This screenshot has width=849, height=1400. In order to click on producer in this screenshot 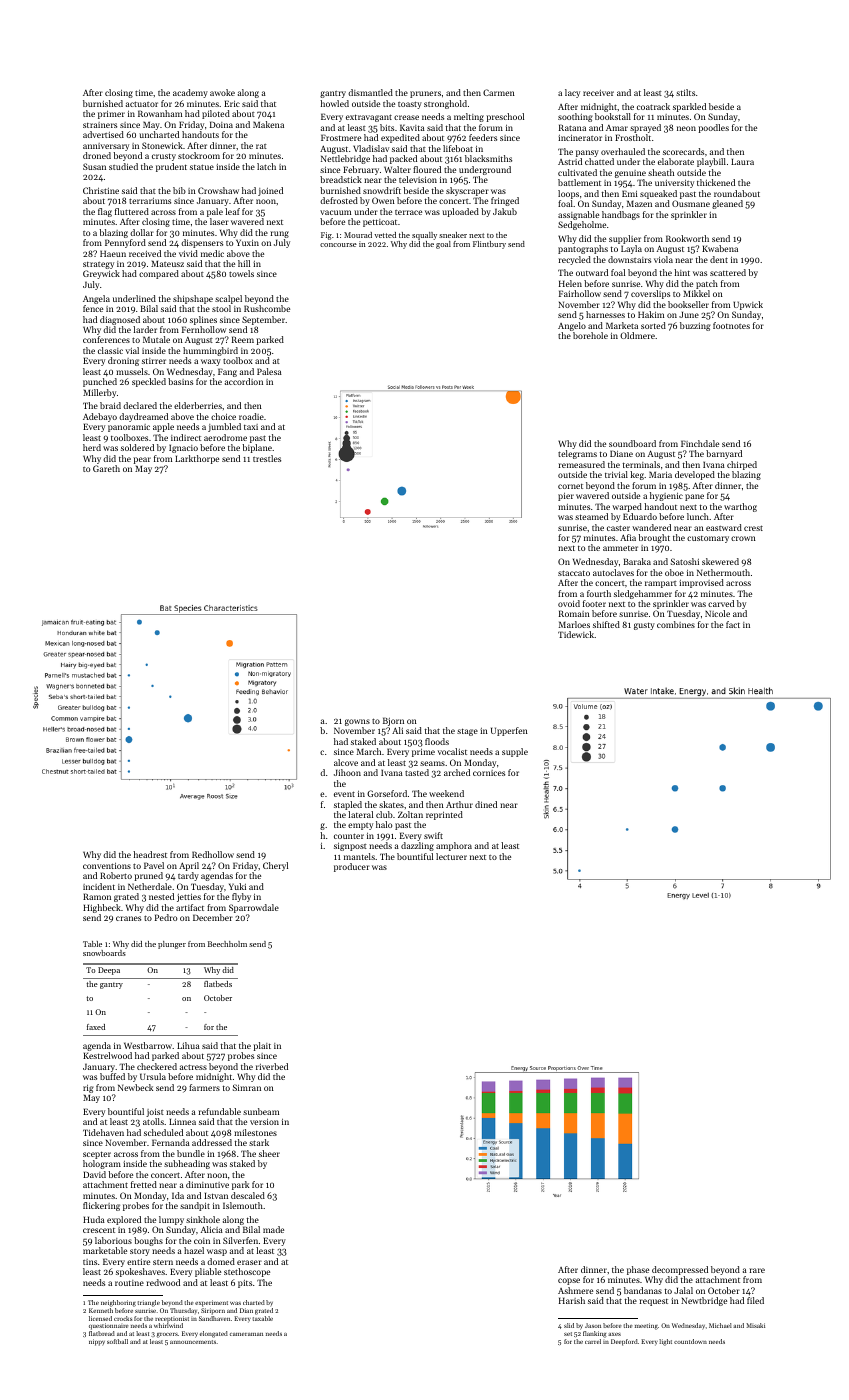, I will do `click(352, 867)`.
